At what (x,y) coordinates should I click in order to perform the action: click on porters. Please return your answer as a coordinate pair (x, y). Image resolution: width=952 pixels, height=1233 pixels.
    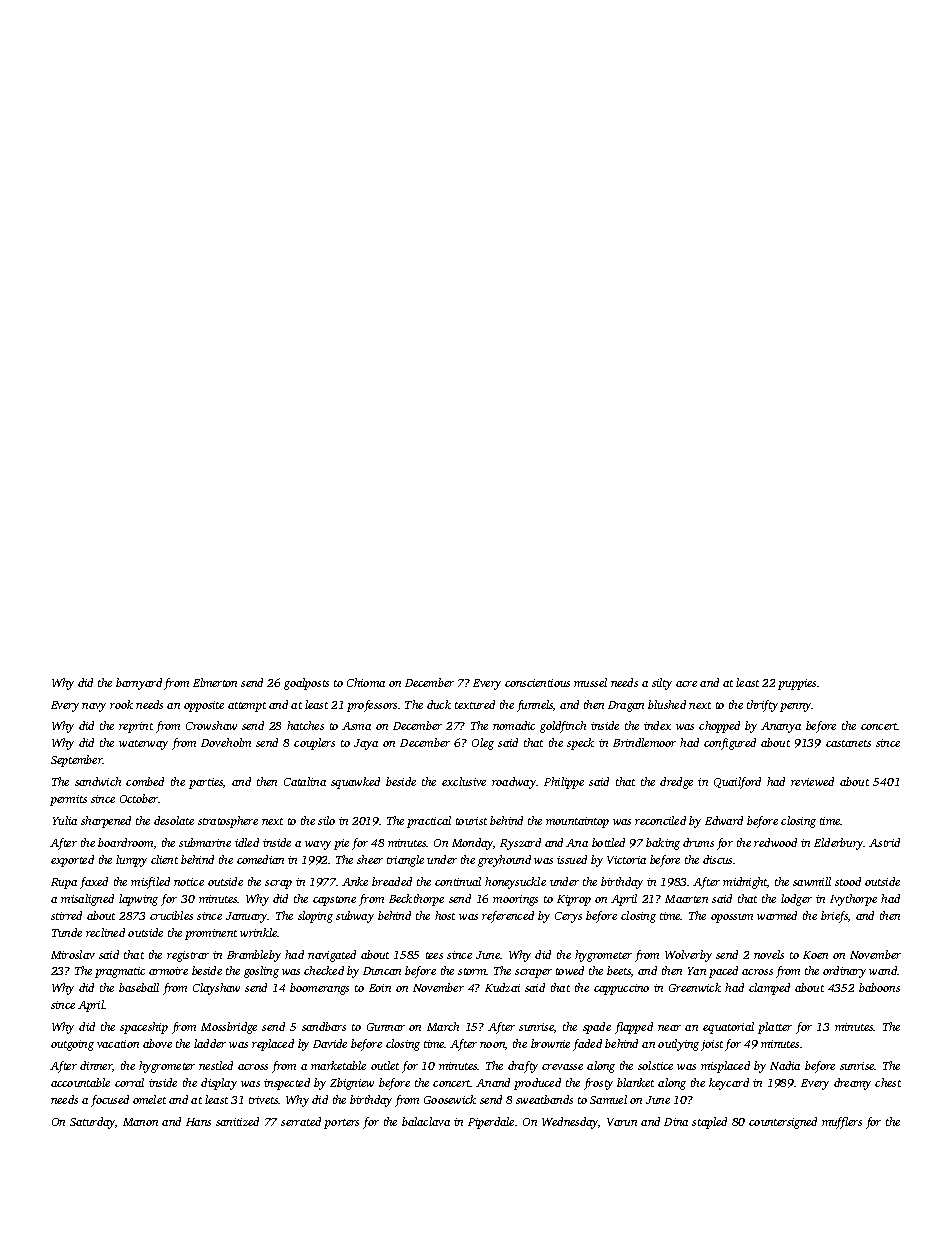
    Looking at the image, I should click on (341, 1124).
